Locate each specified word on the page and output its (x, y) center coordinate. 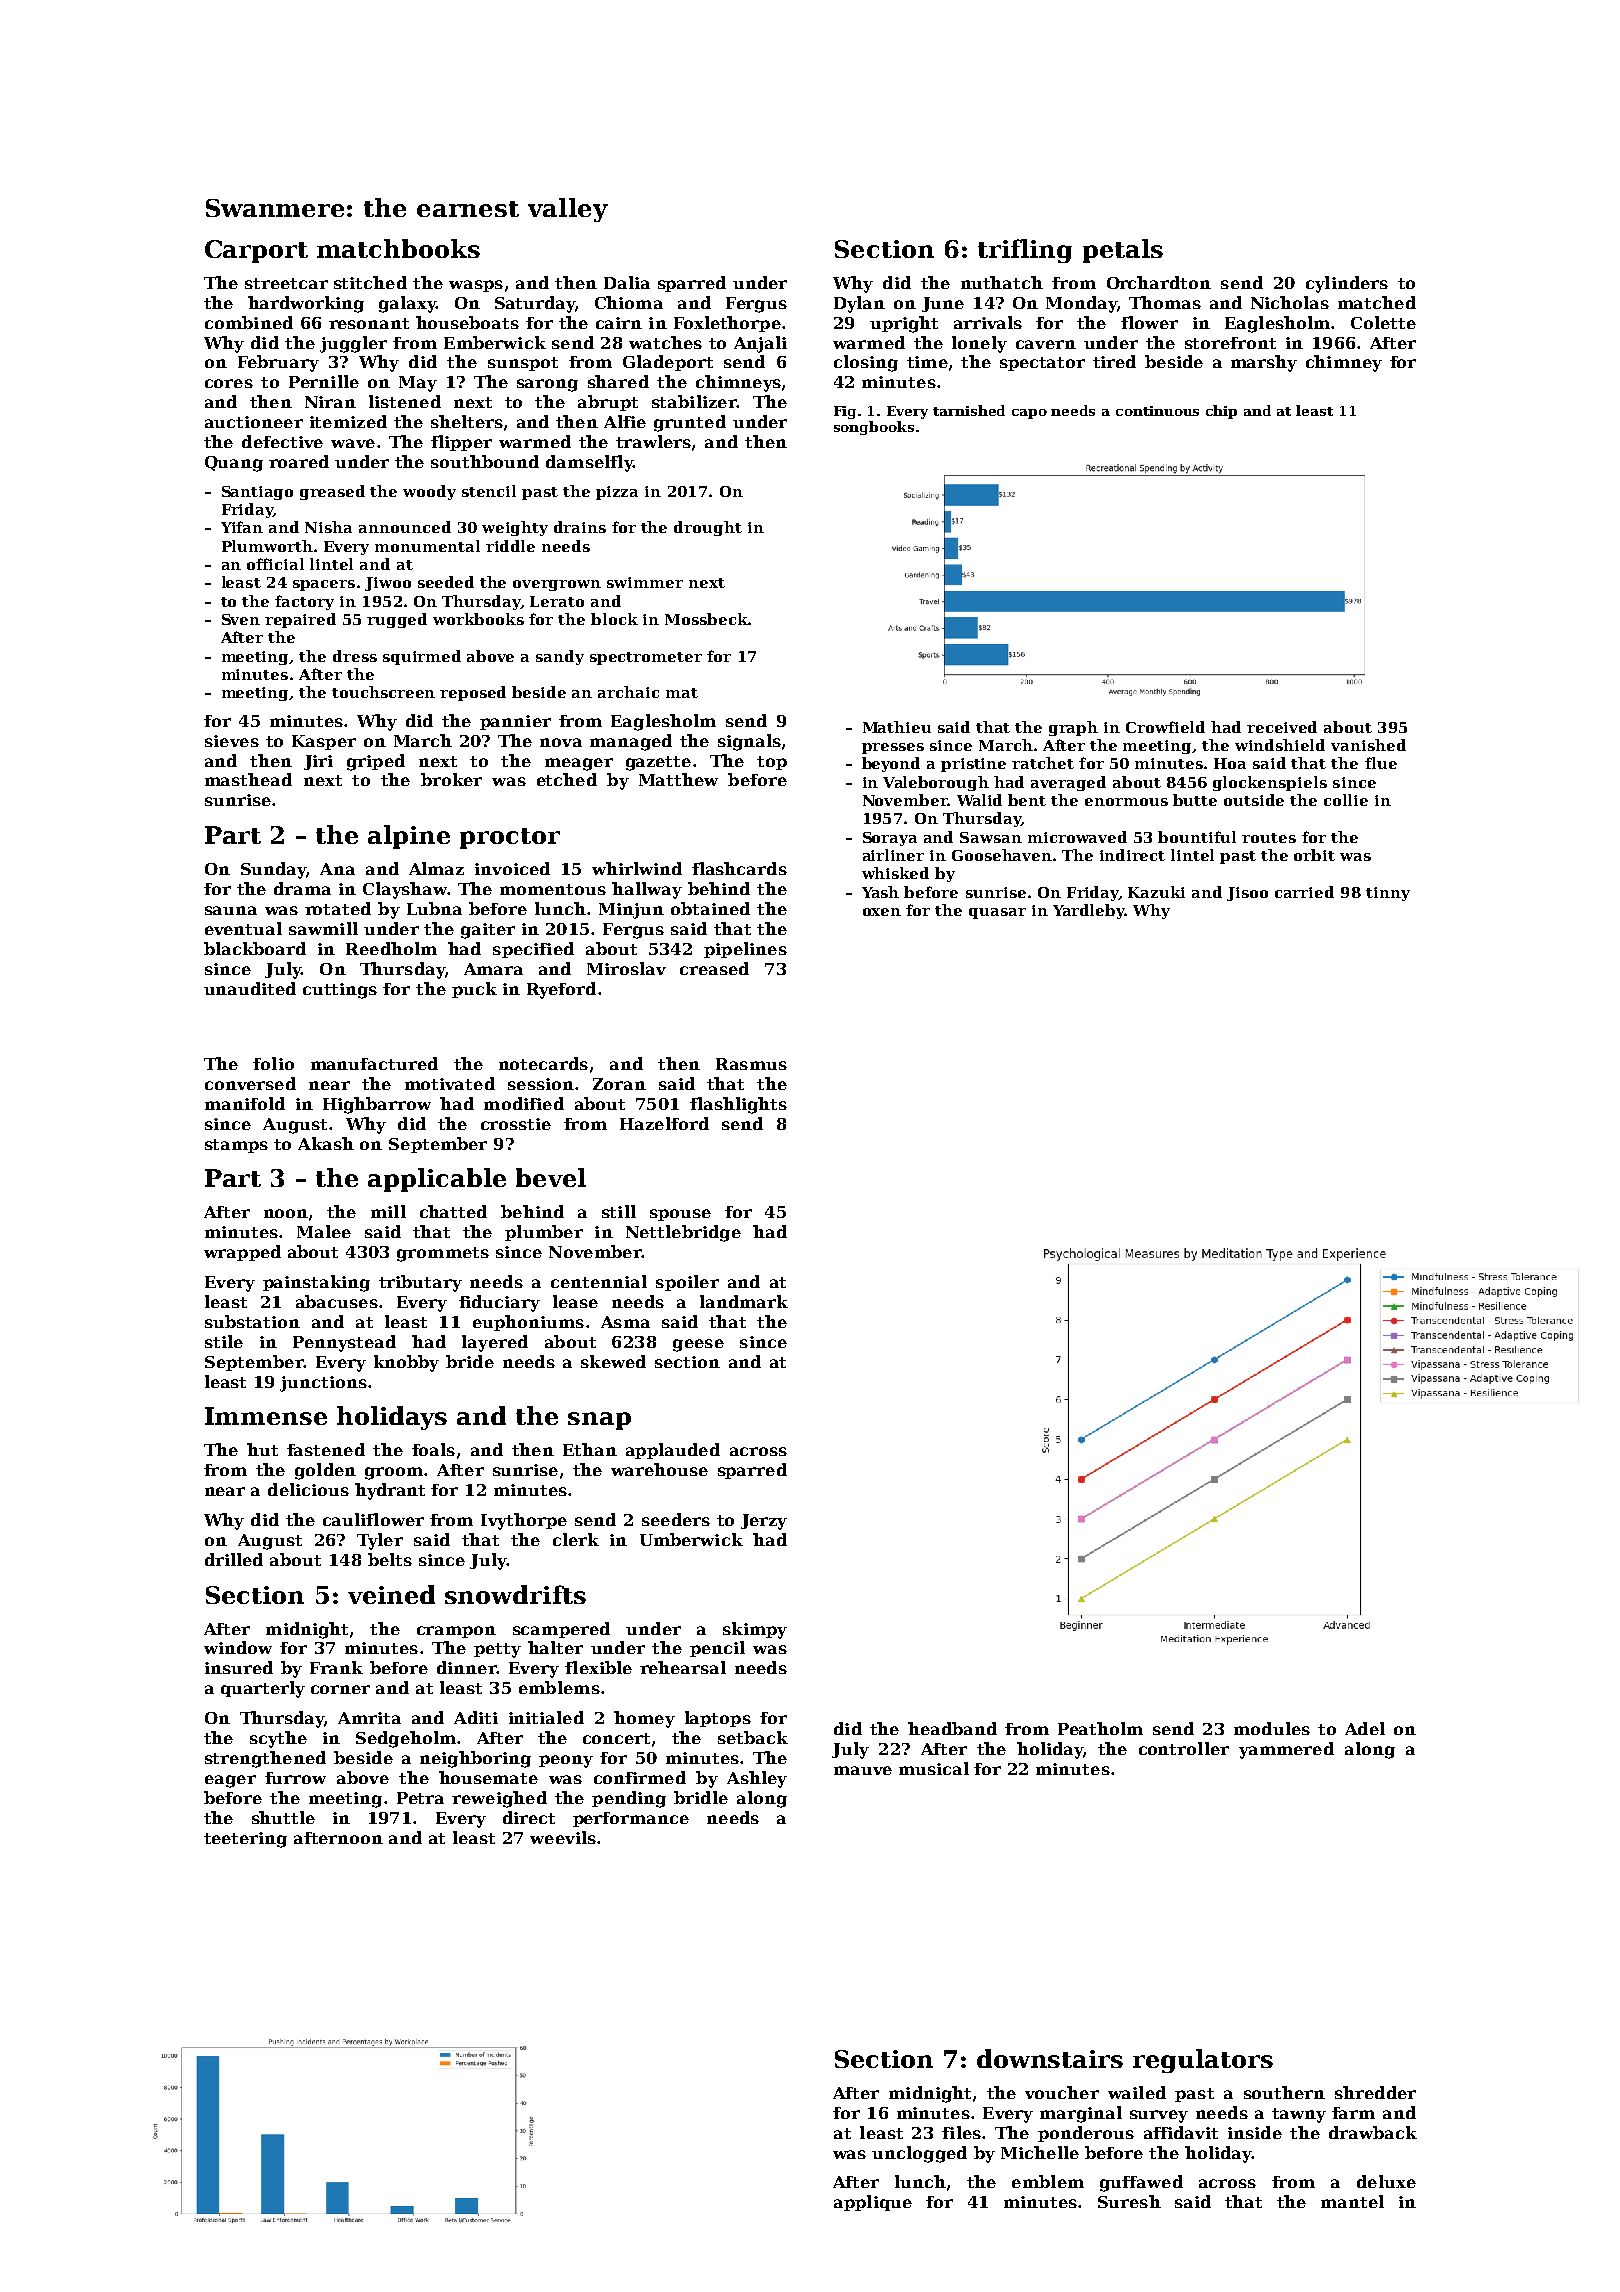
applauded (673, 1451)
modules (1272, 1728)
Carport (256, 251)
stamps (236, 1146)
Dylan (859, 304)
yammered (1286, 1750)
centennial (599, 1281)
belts (390, 1559)
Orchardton (1159, 282)
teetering (245, 1840)
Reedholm (391, 948)
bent (1027, 800)
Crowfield (1165, 727)
